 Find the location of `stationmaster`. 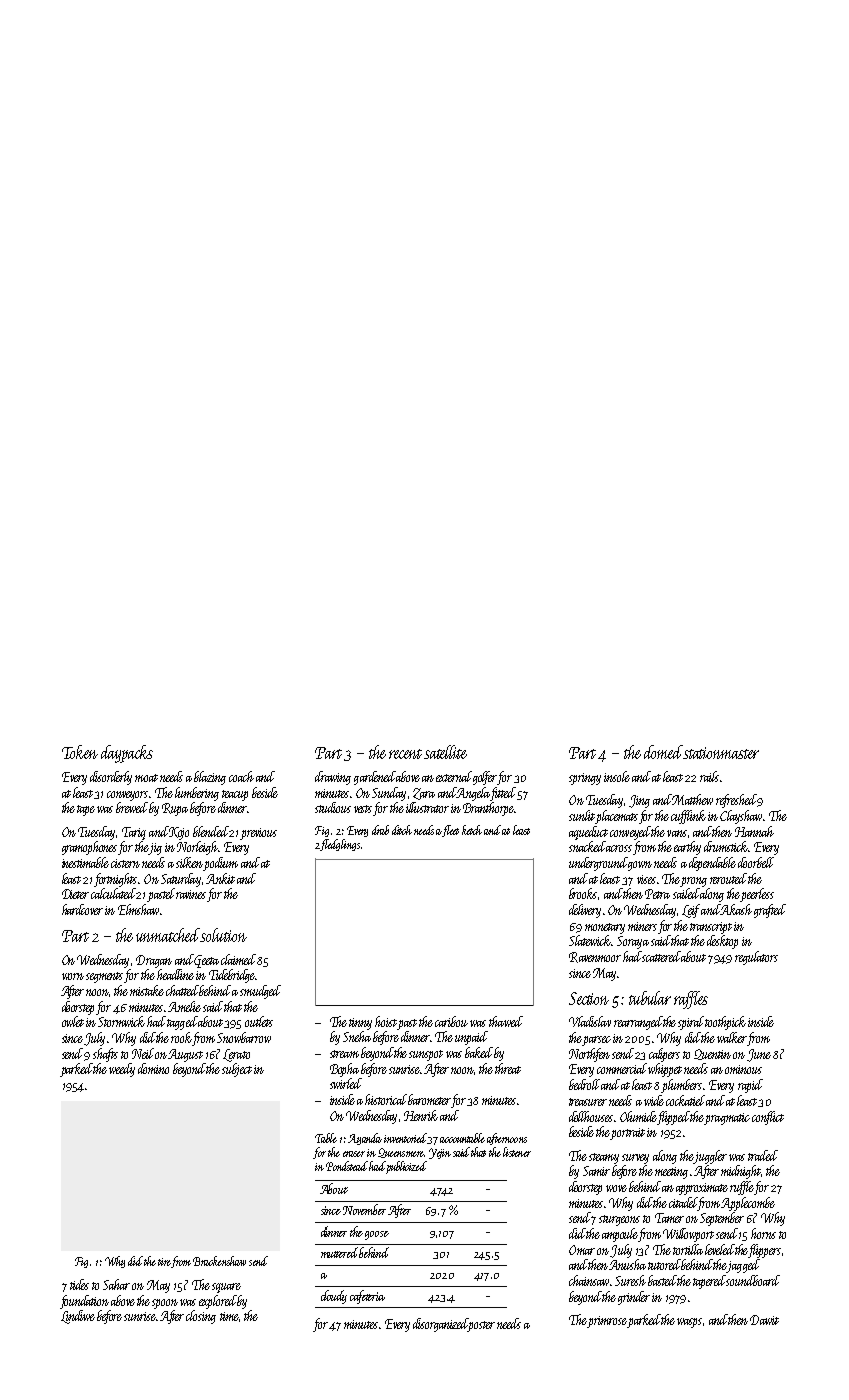

stationmaster is located at coordinates (721, 753).
